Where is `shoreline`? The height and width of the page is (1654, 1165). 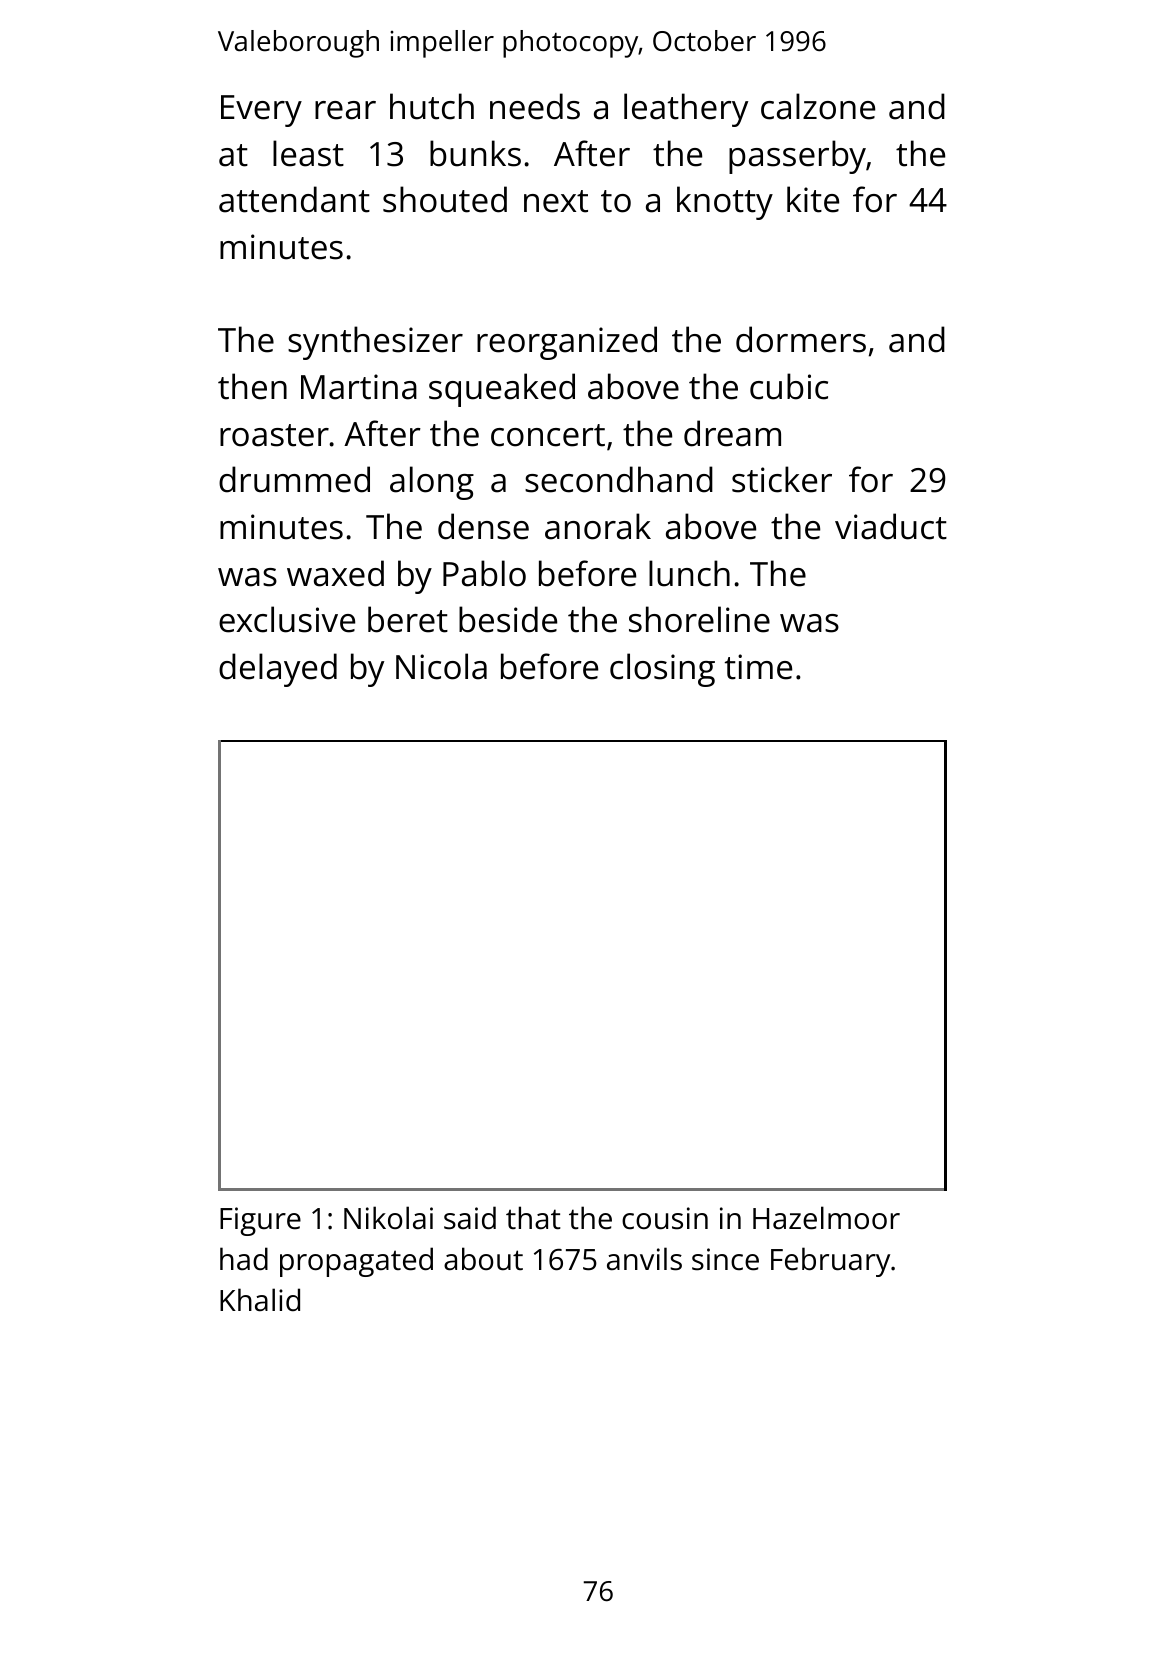 shoreline is located at coordinates (699, 619).
